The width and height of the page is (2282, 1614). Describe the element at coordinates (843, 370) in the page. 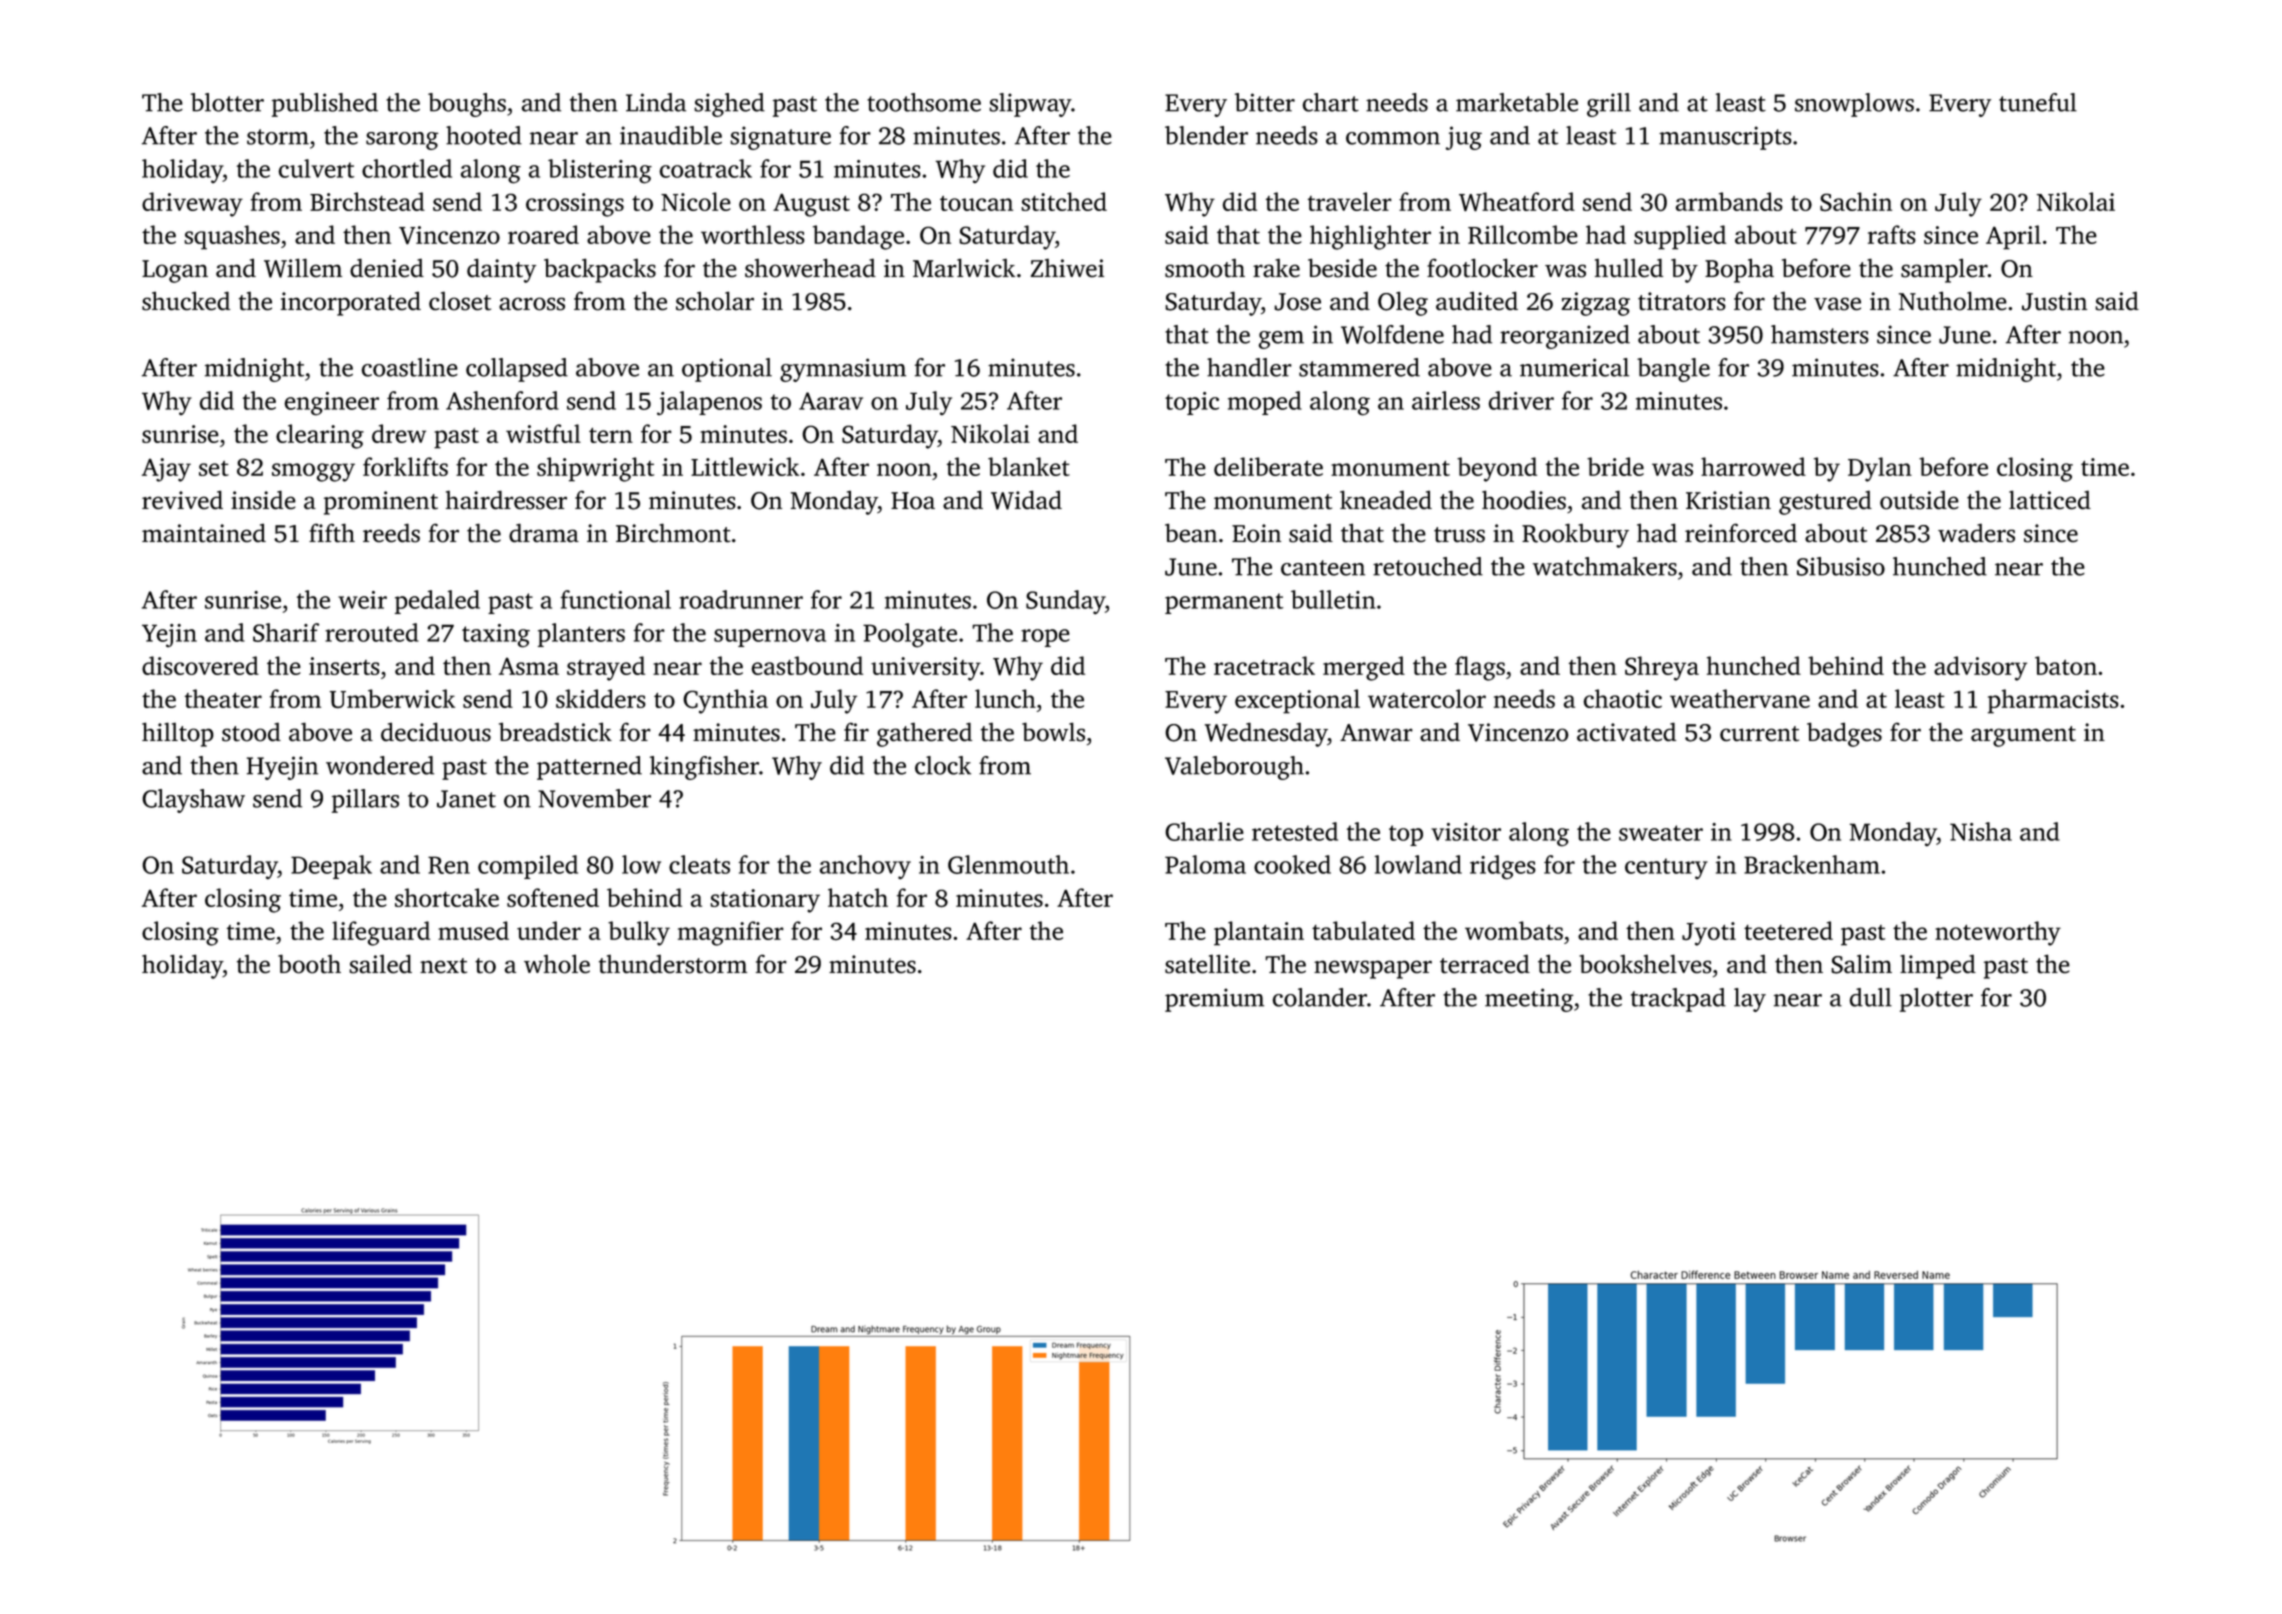

I see `gymnasium` at that location.
